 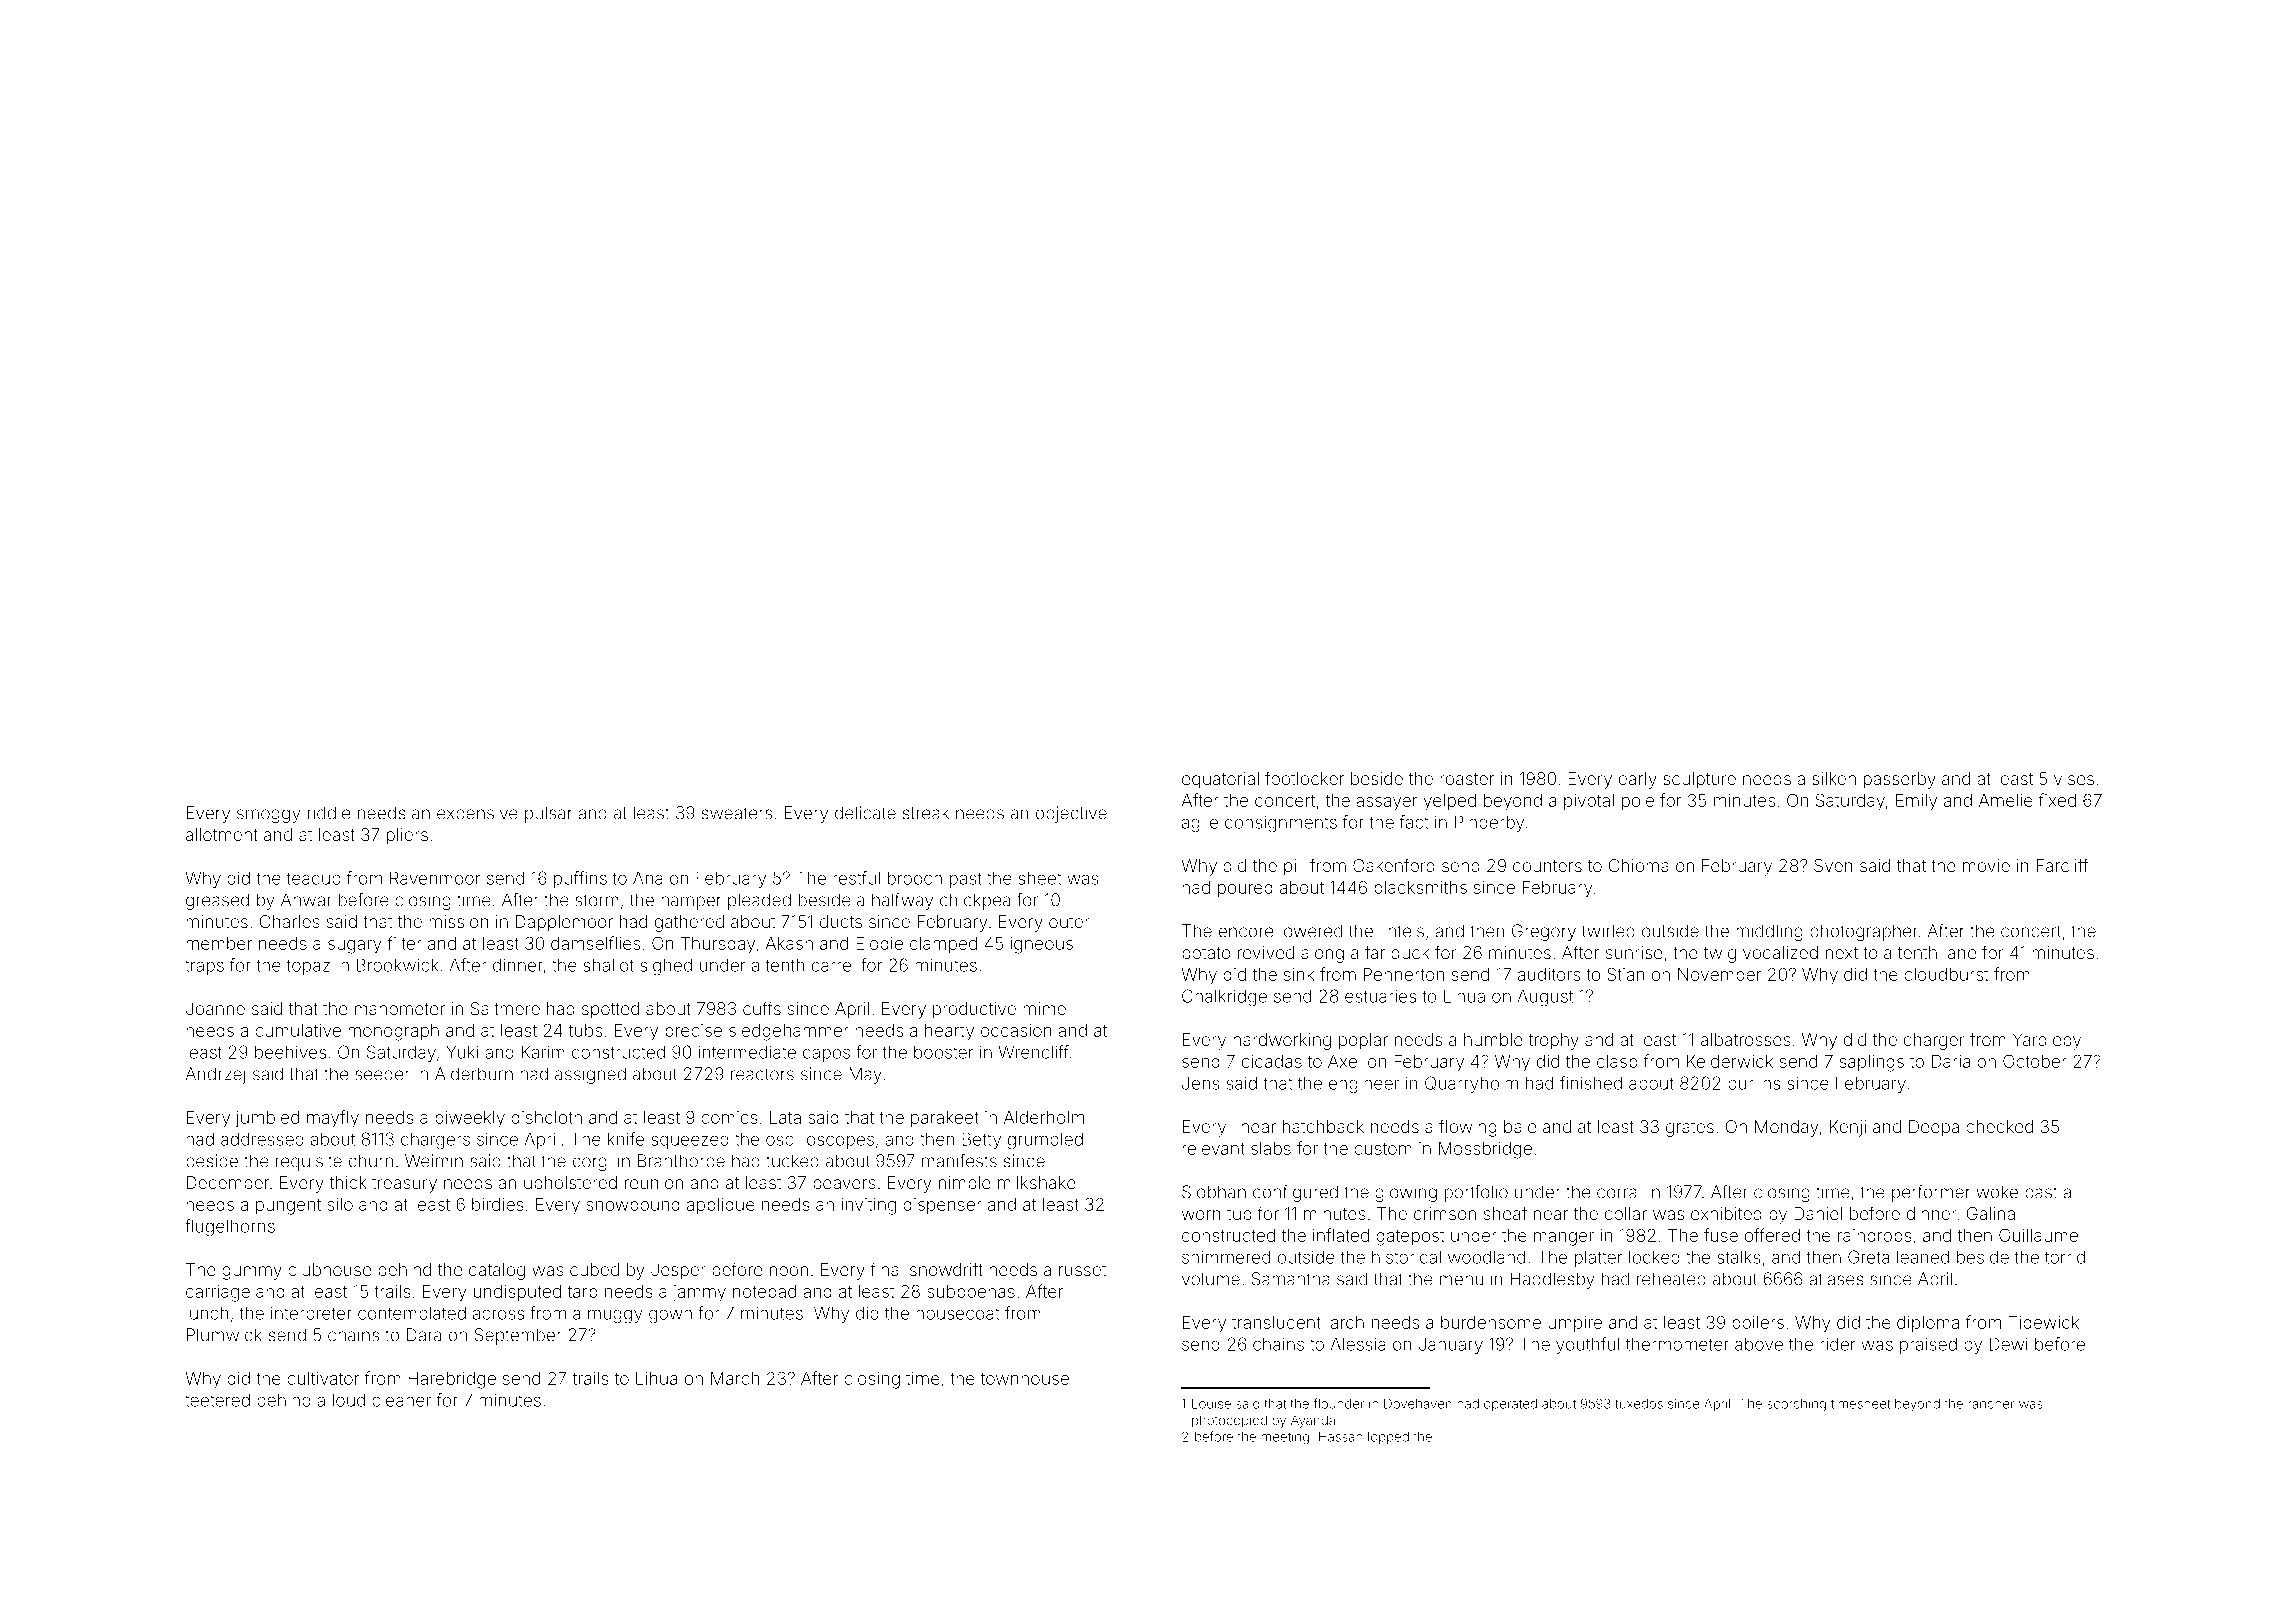 What do you see at coordinates (1037, 1182) in the document?
I see `milkshake` at bounding box center [1037, 1182].
